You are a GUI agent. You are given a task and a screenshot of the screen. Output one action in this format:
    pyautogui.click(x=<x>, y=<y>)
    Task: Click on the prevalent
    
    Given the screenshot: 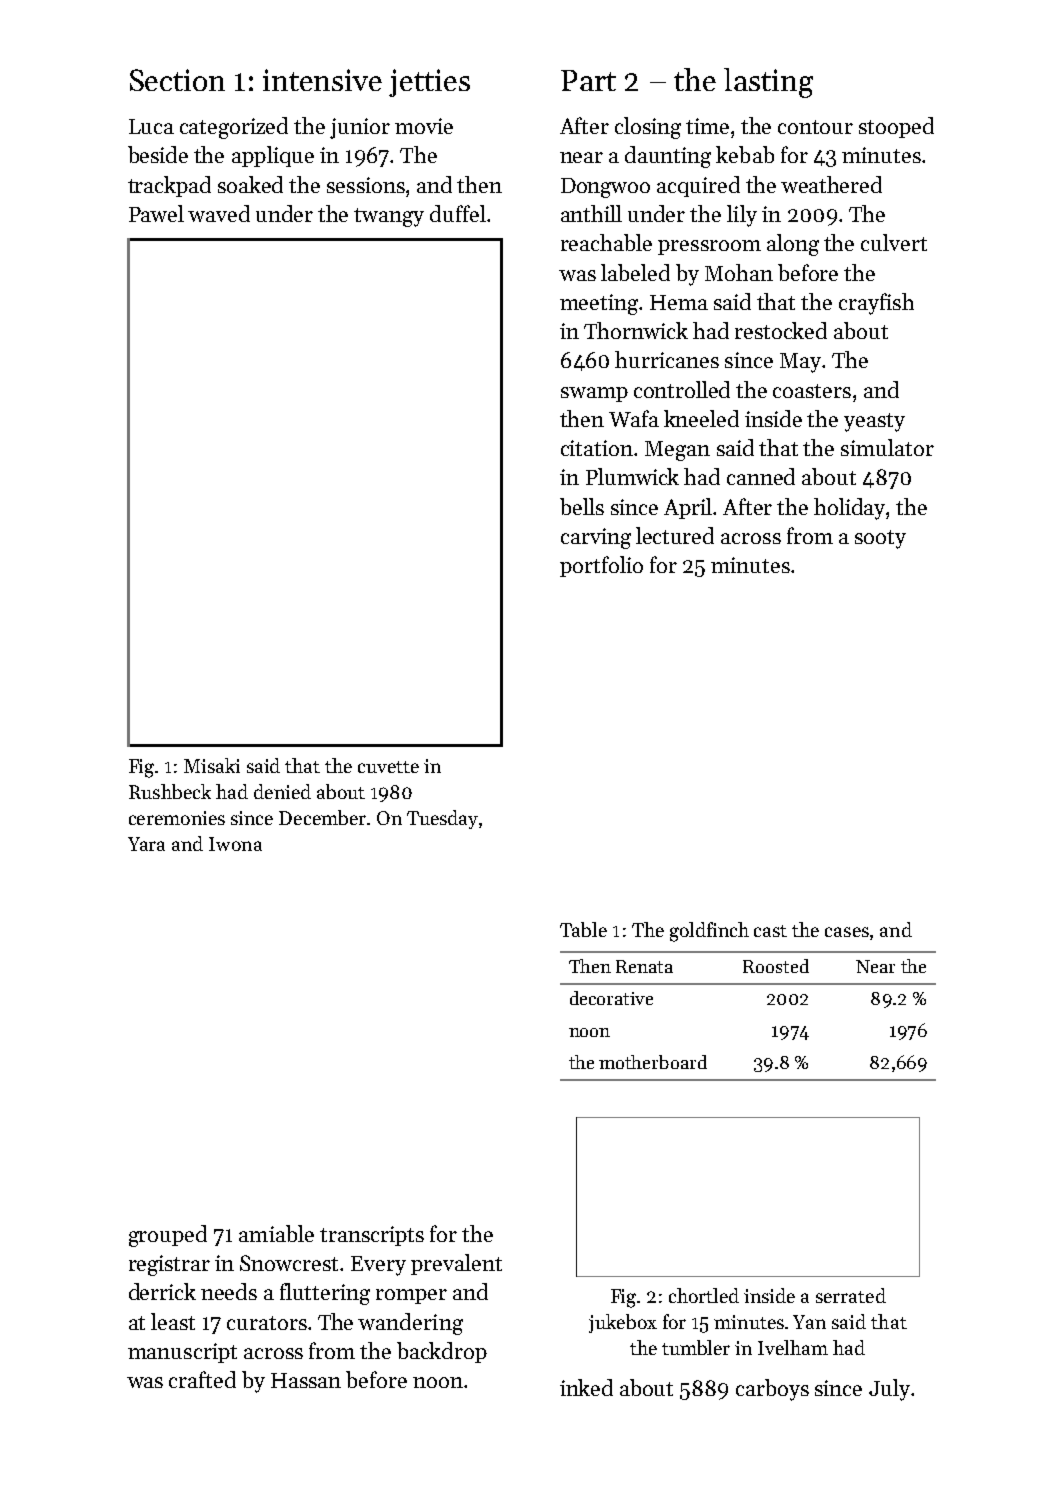 What is the action you would take?
    pyautogui.click(x=456, y=1264)
